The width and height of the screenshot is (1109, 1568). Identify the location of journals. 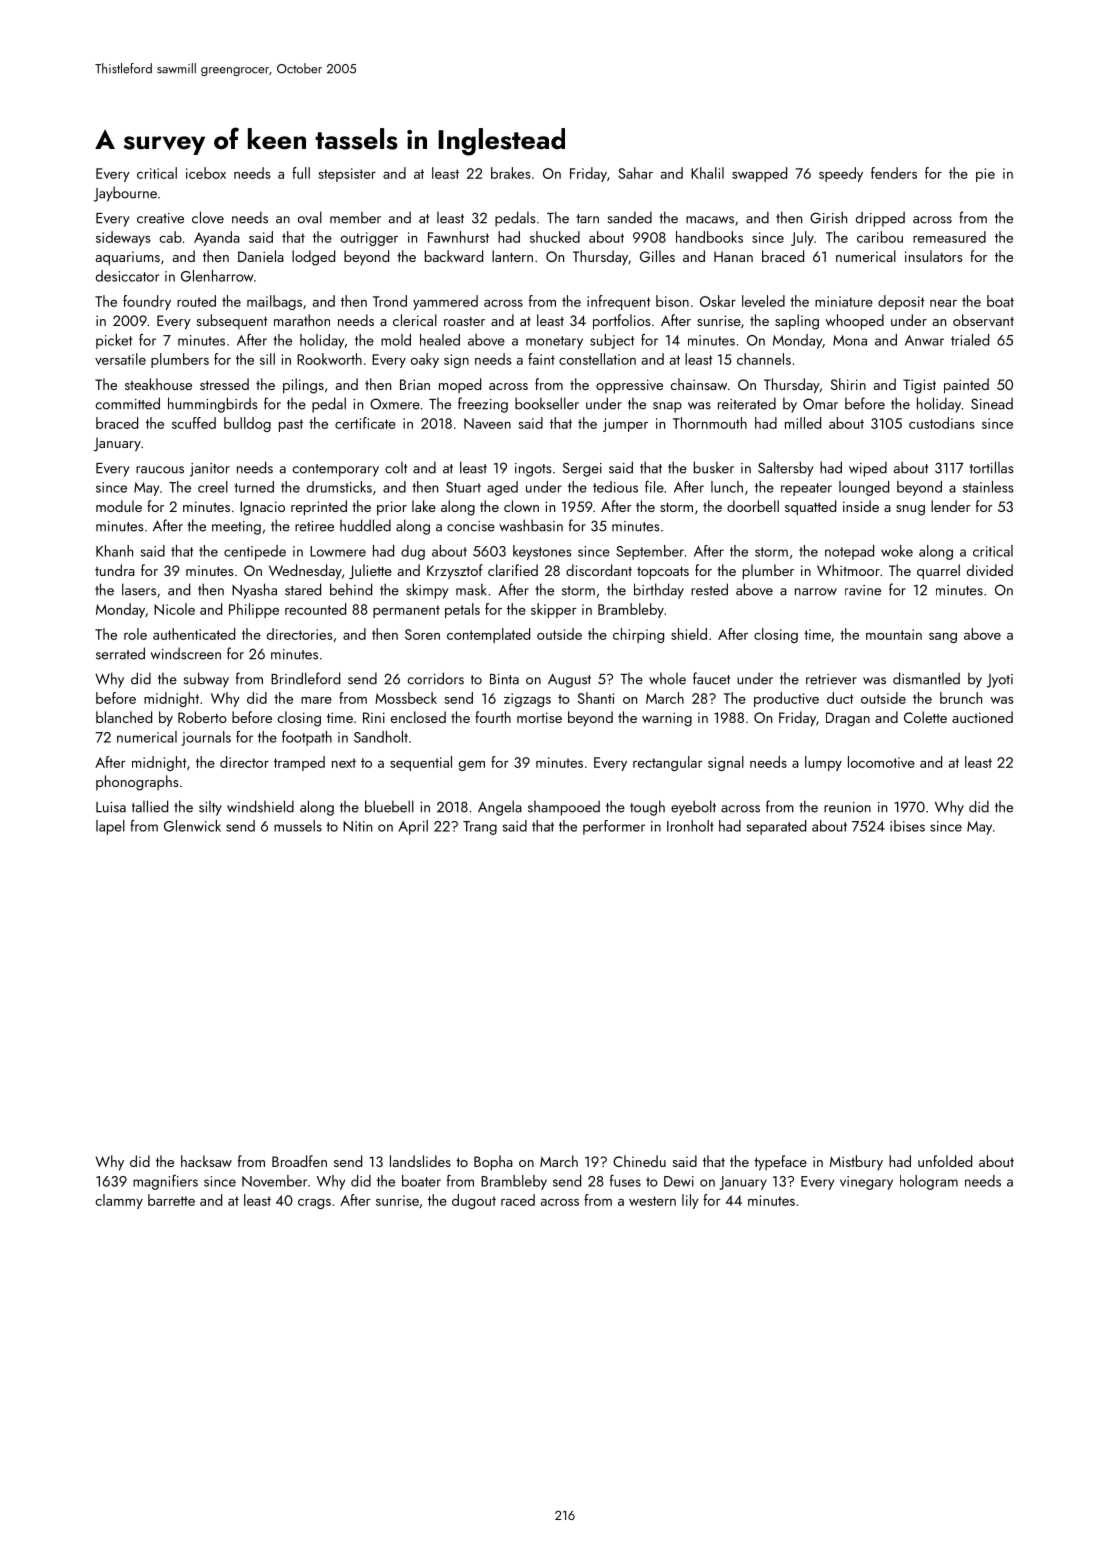
(206, 738).
